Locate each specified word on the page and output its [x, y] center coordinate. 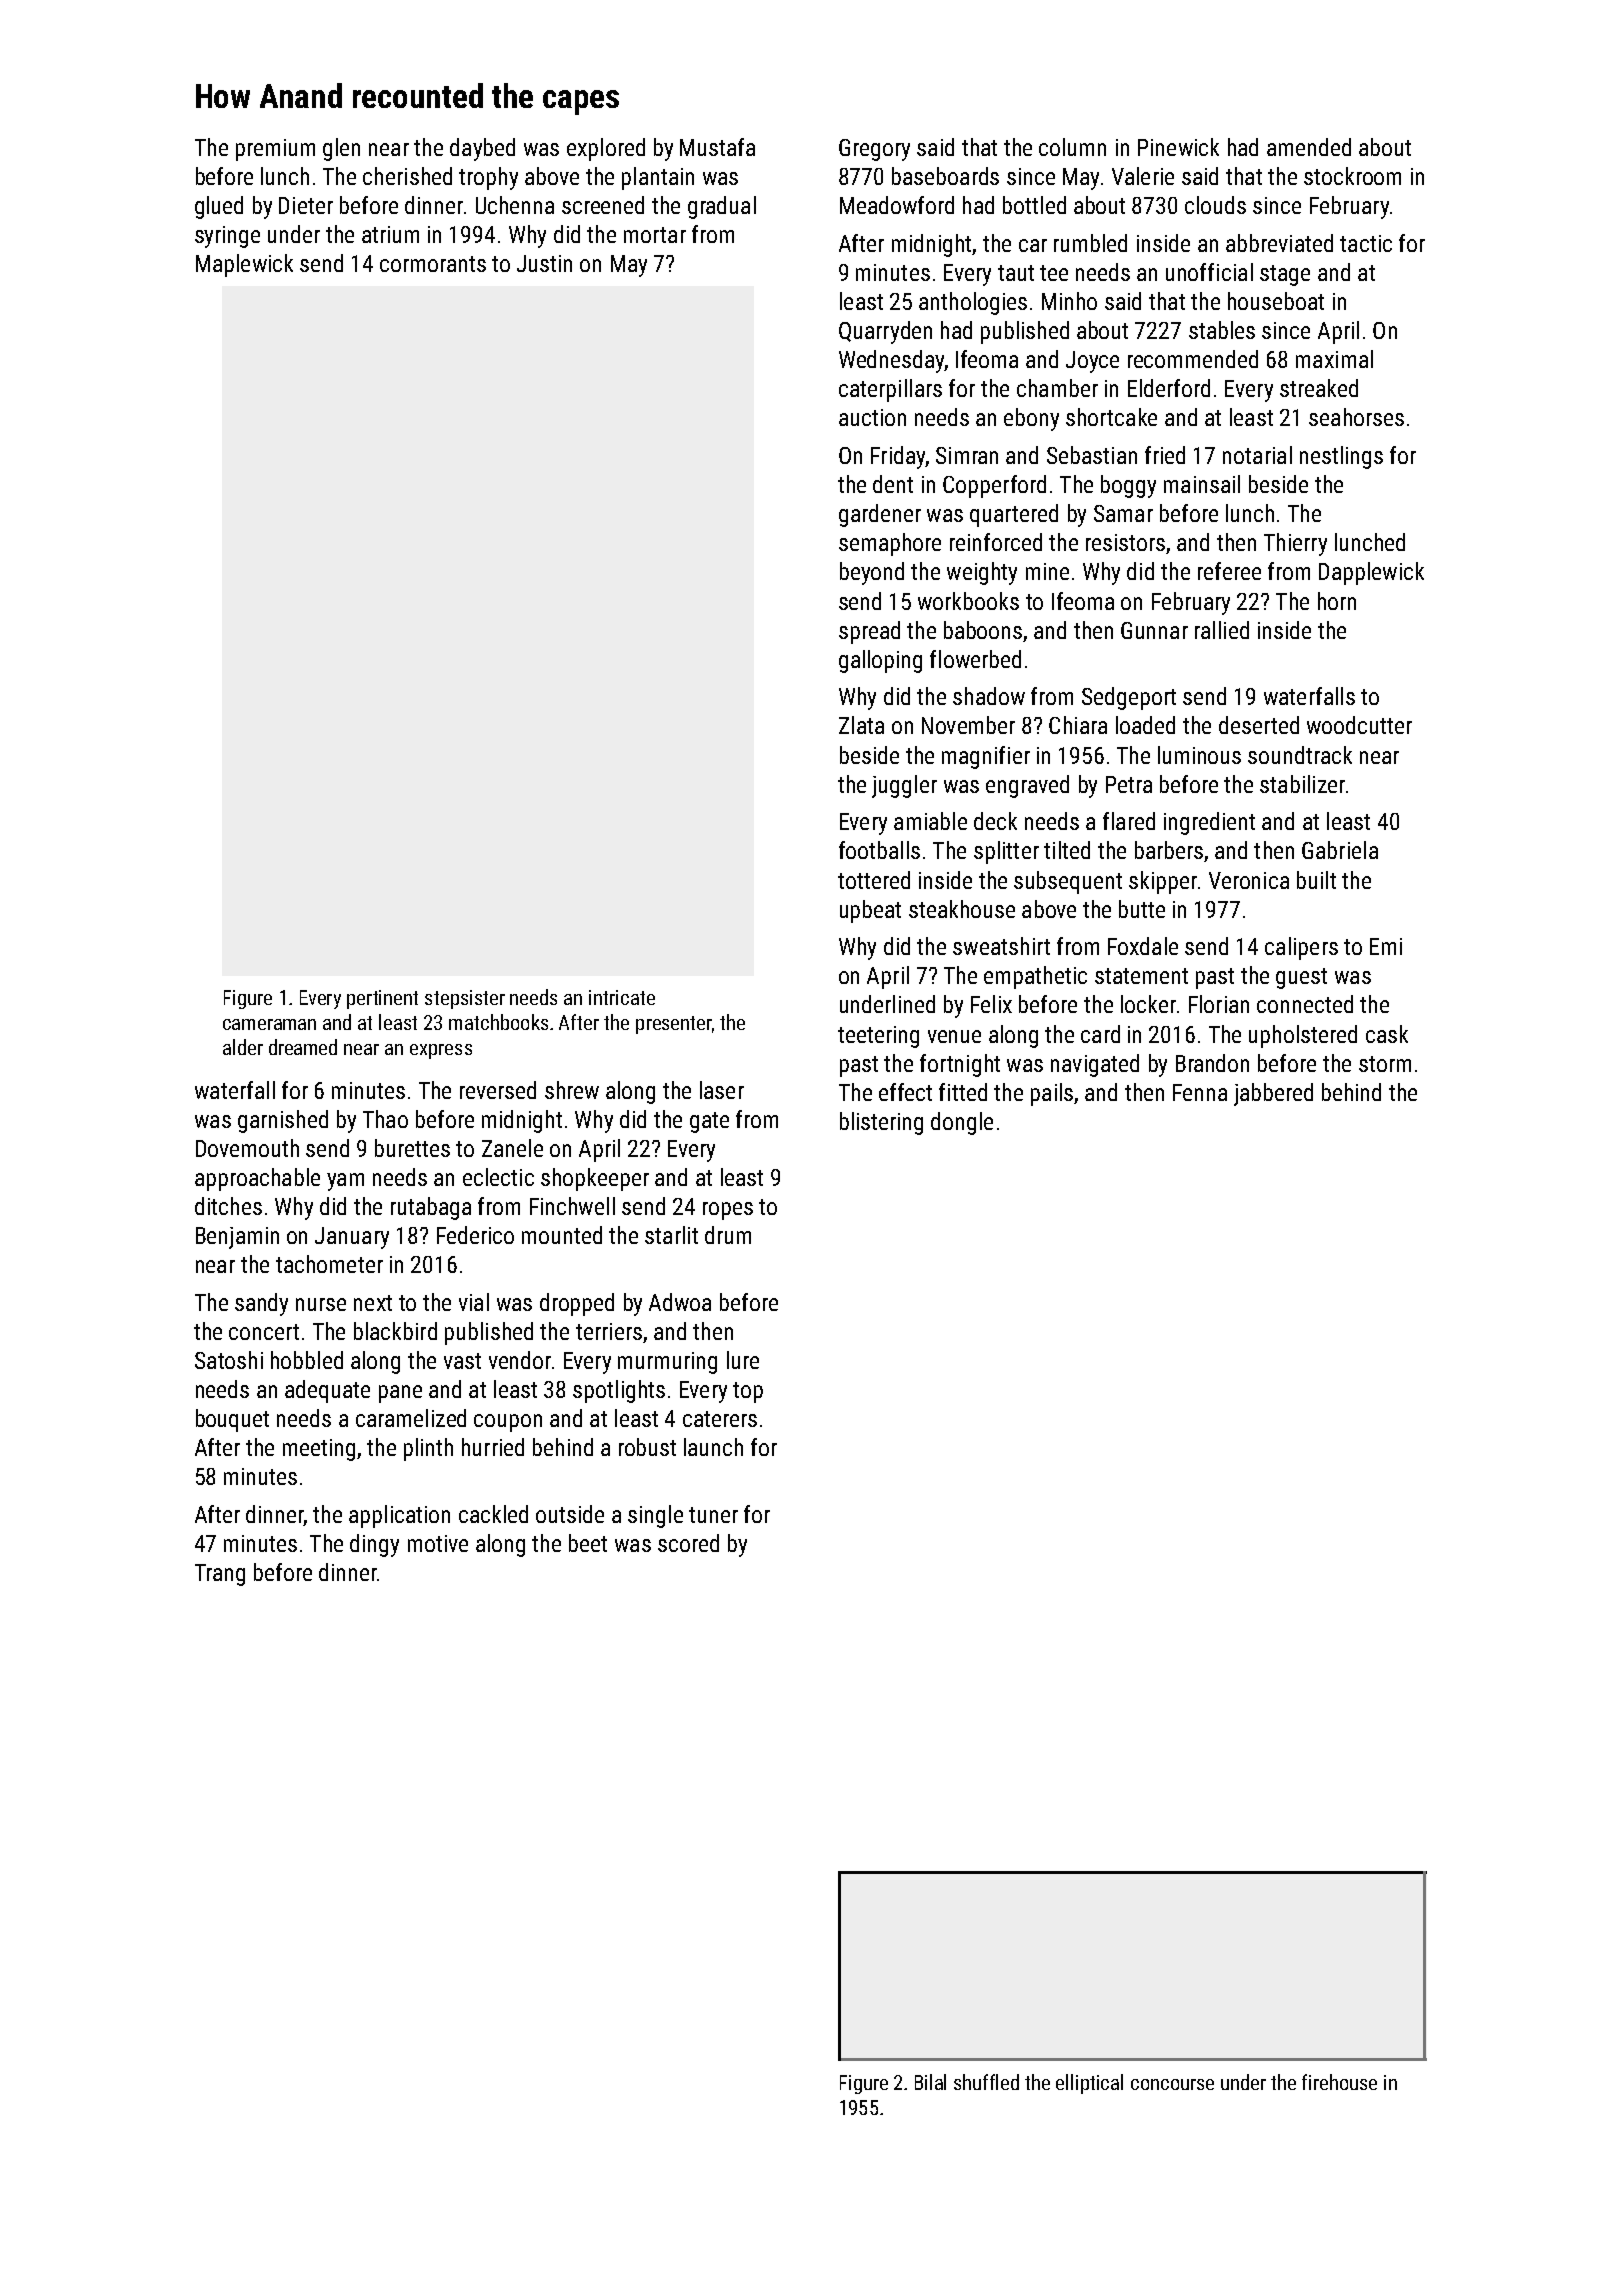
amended [1309, 147]
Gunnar [1154, 630]
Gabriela [1340, 850]
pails [1052, 1094]
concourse [1172, 2084]
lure [743, 1360]
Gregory [874, 150]
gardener [880, 515]
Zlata [861, 725]
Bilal [930, 2082]
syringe [227, 237]
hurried [493, 1447]
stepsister [465, 999]
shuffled [986, 2082]
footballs [879, 850]
